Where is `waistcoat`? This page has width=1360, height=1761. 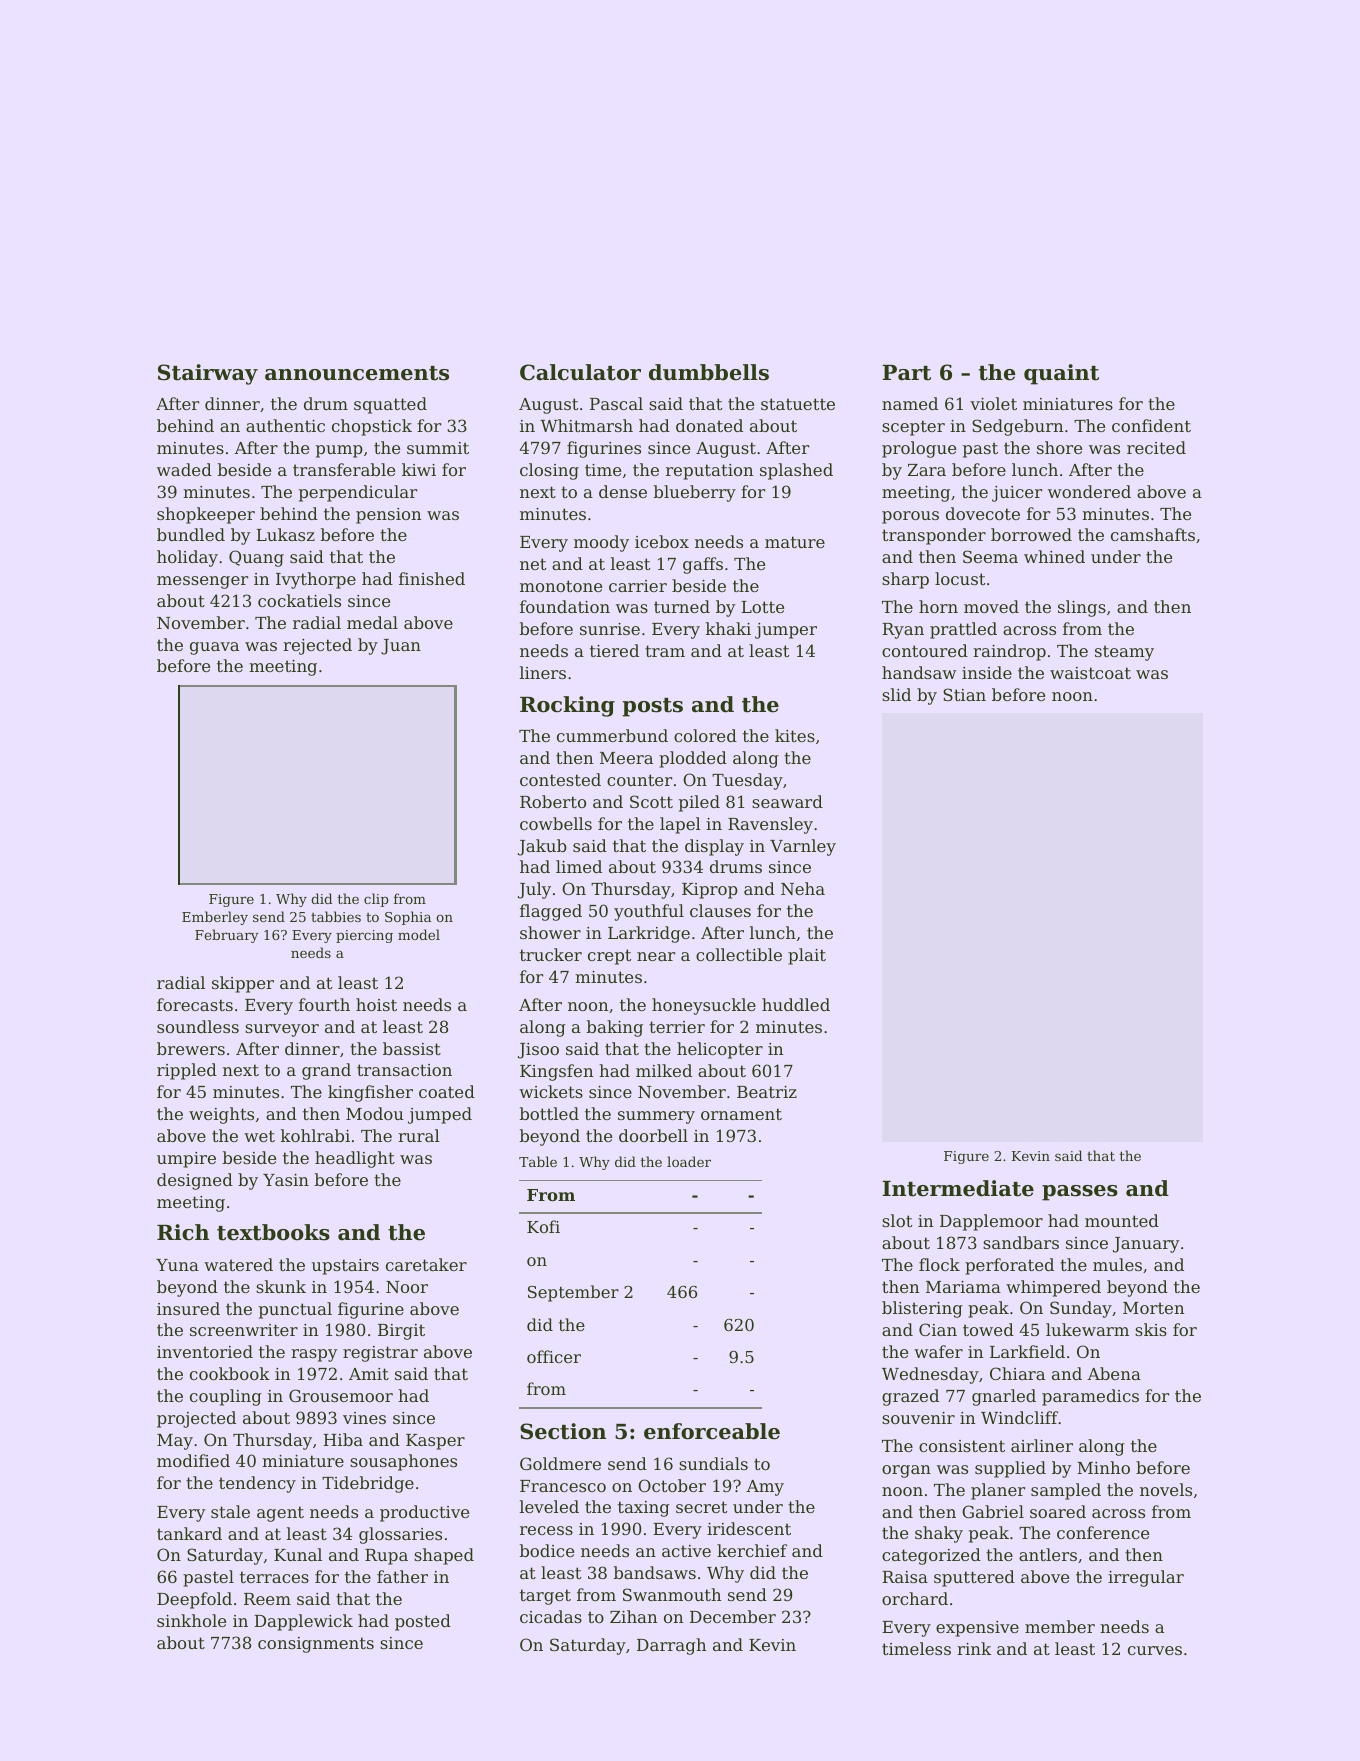 waistcoat is located at coordinates (1090, 673).
